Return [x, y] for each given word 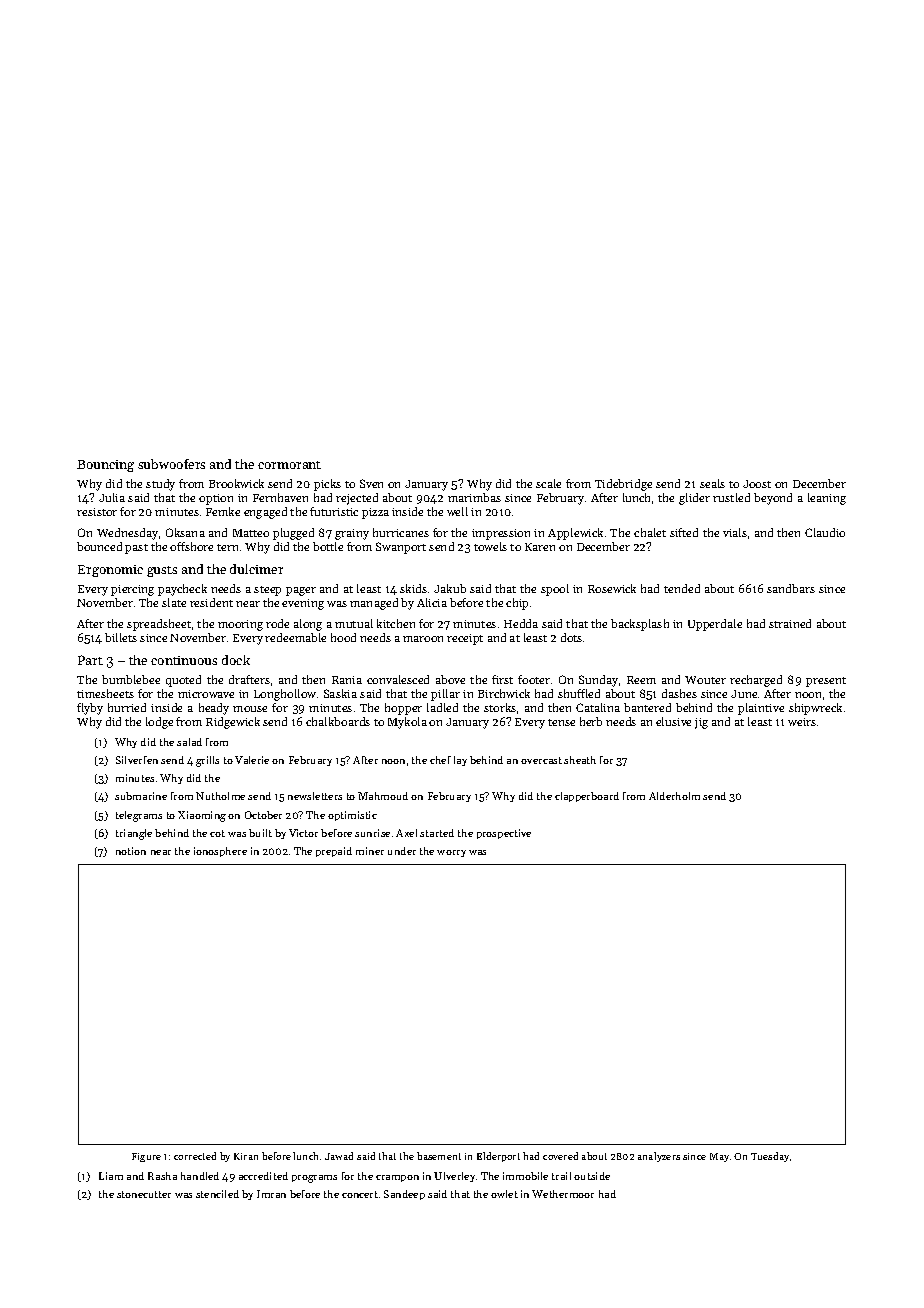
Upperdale [715, 625]
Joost [757, 484]
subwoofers [171, 464]
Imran [271, 1194]
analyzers [659, 1157]
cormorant [289, 465]
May [719, 1157]
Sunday [598, 681]
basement [439, 1156]
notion [131, 851]
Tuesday [770, 1157]
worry [451, 853]
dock [236, 660]
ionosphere [220, 852]
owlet [504, 1194]
